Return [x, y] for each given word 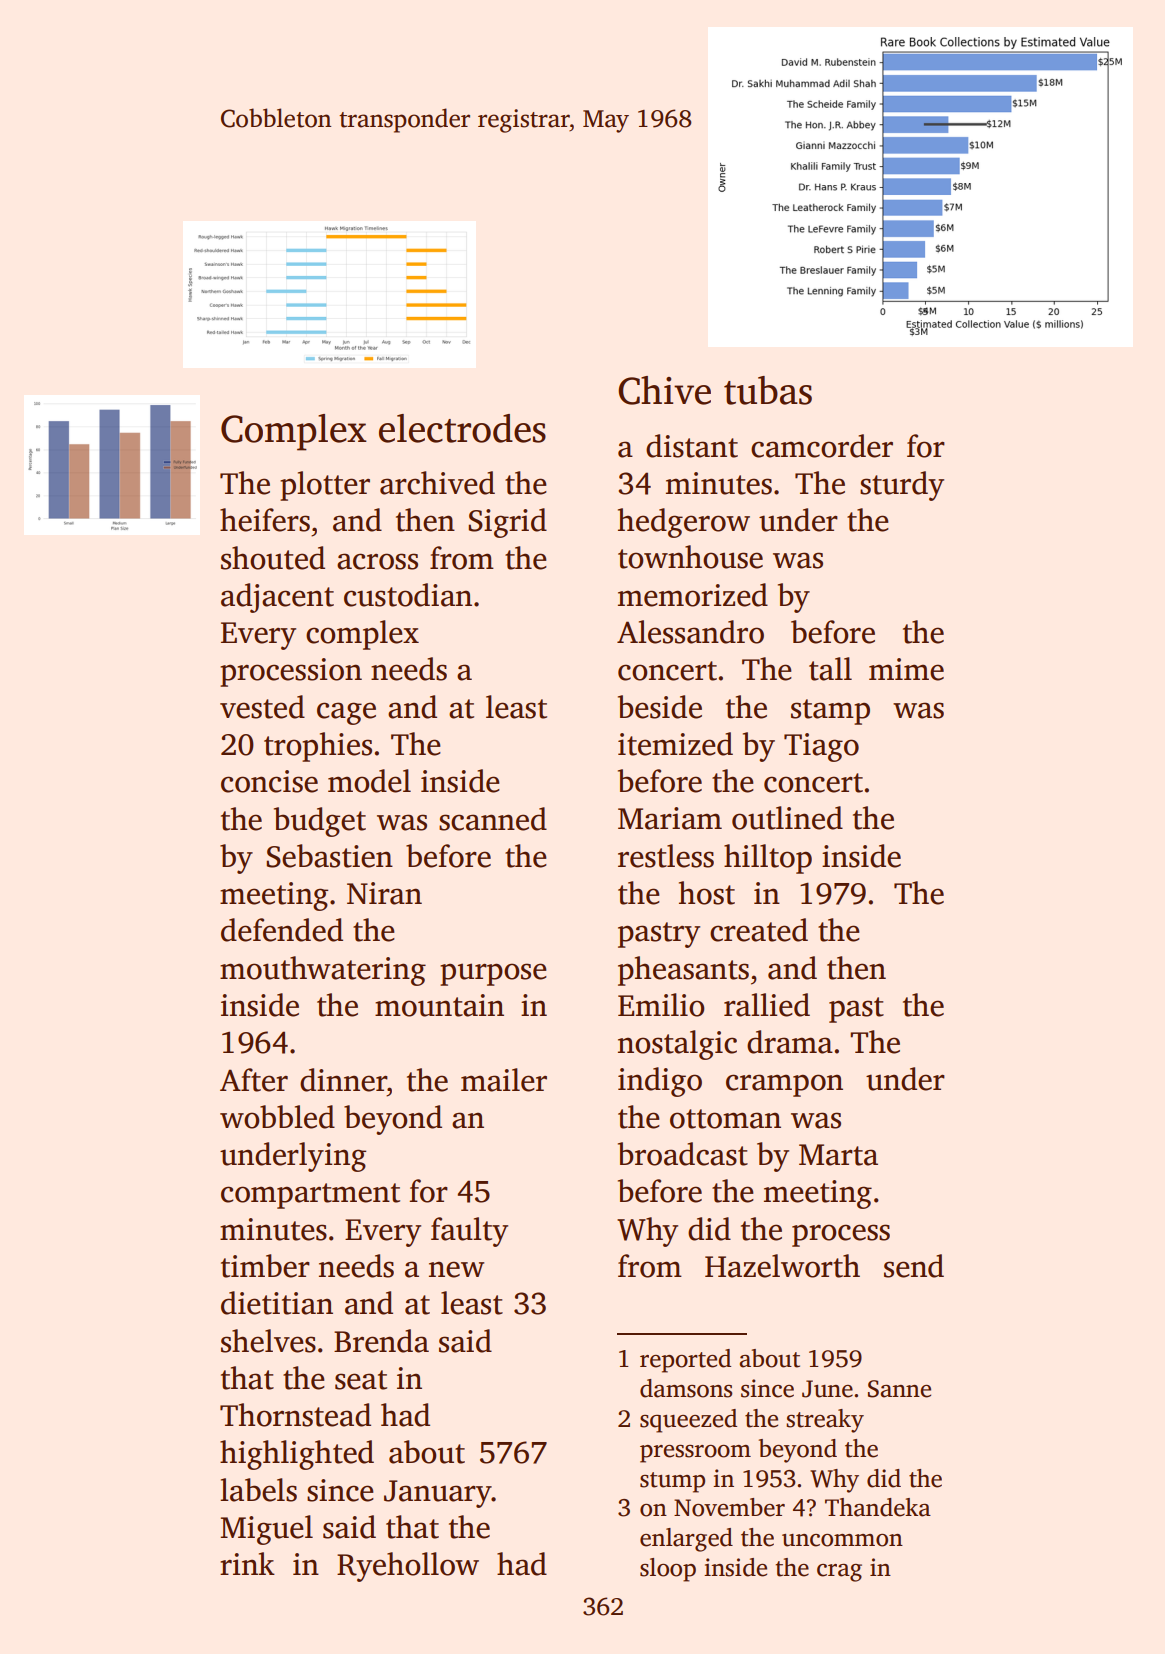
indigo [660, 1082]
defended [282, 930]
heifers [265, 520]
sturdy [902, 486]
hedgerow [684, 523]
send [914, 1266]
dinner [343, 1080]
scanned [493, 819]
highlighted [297, 1455]
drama [790, 1042]
